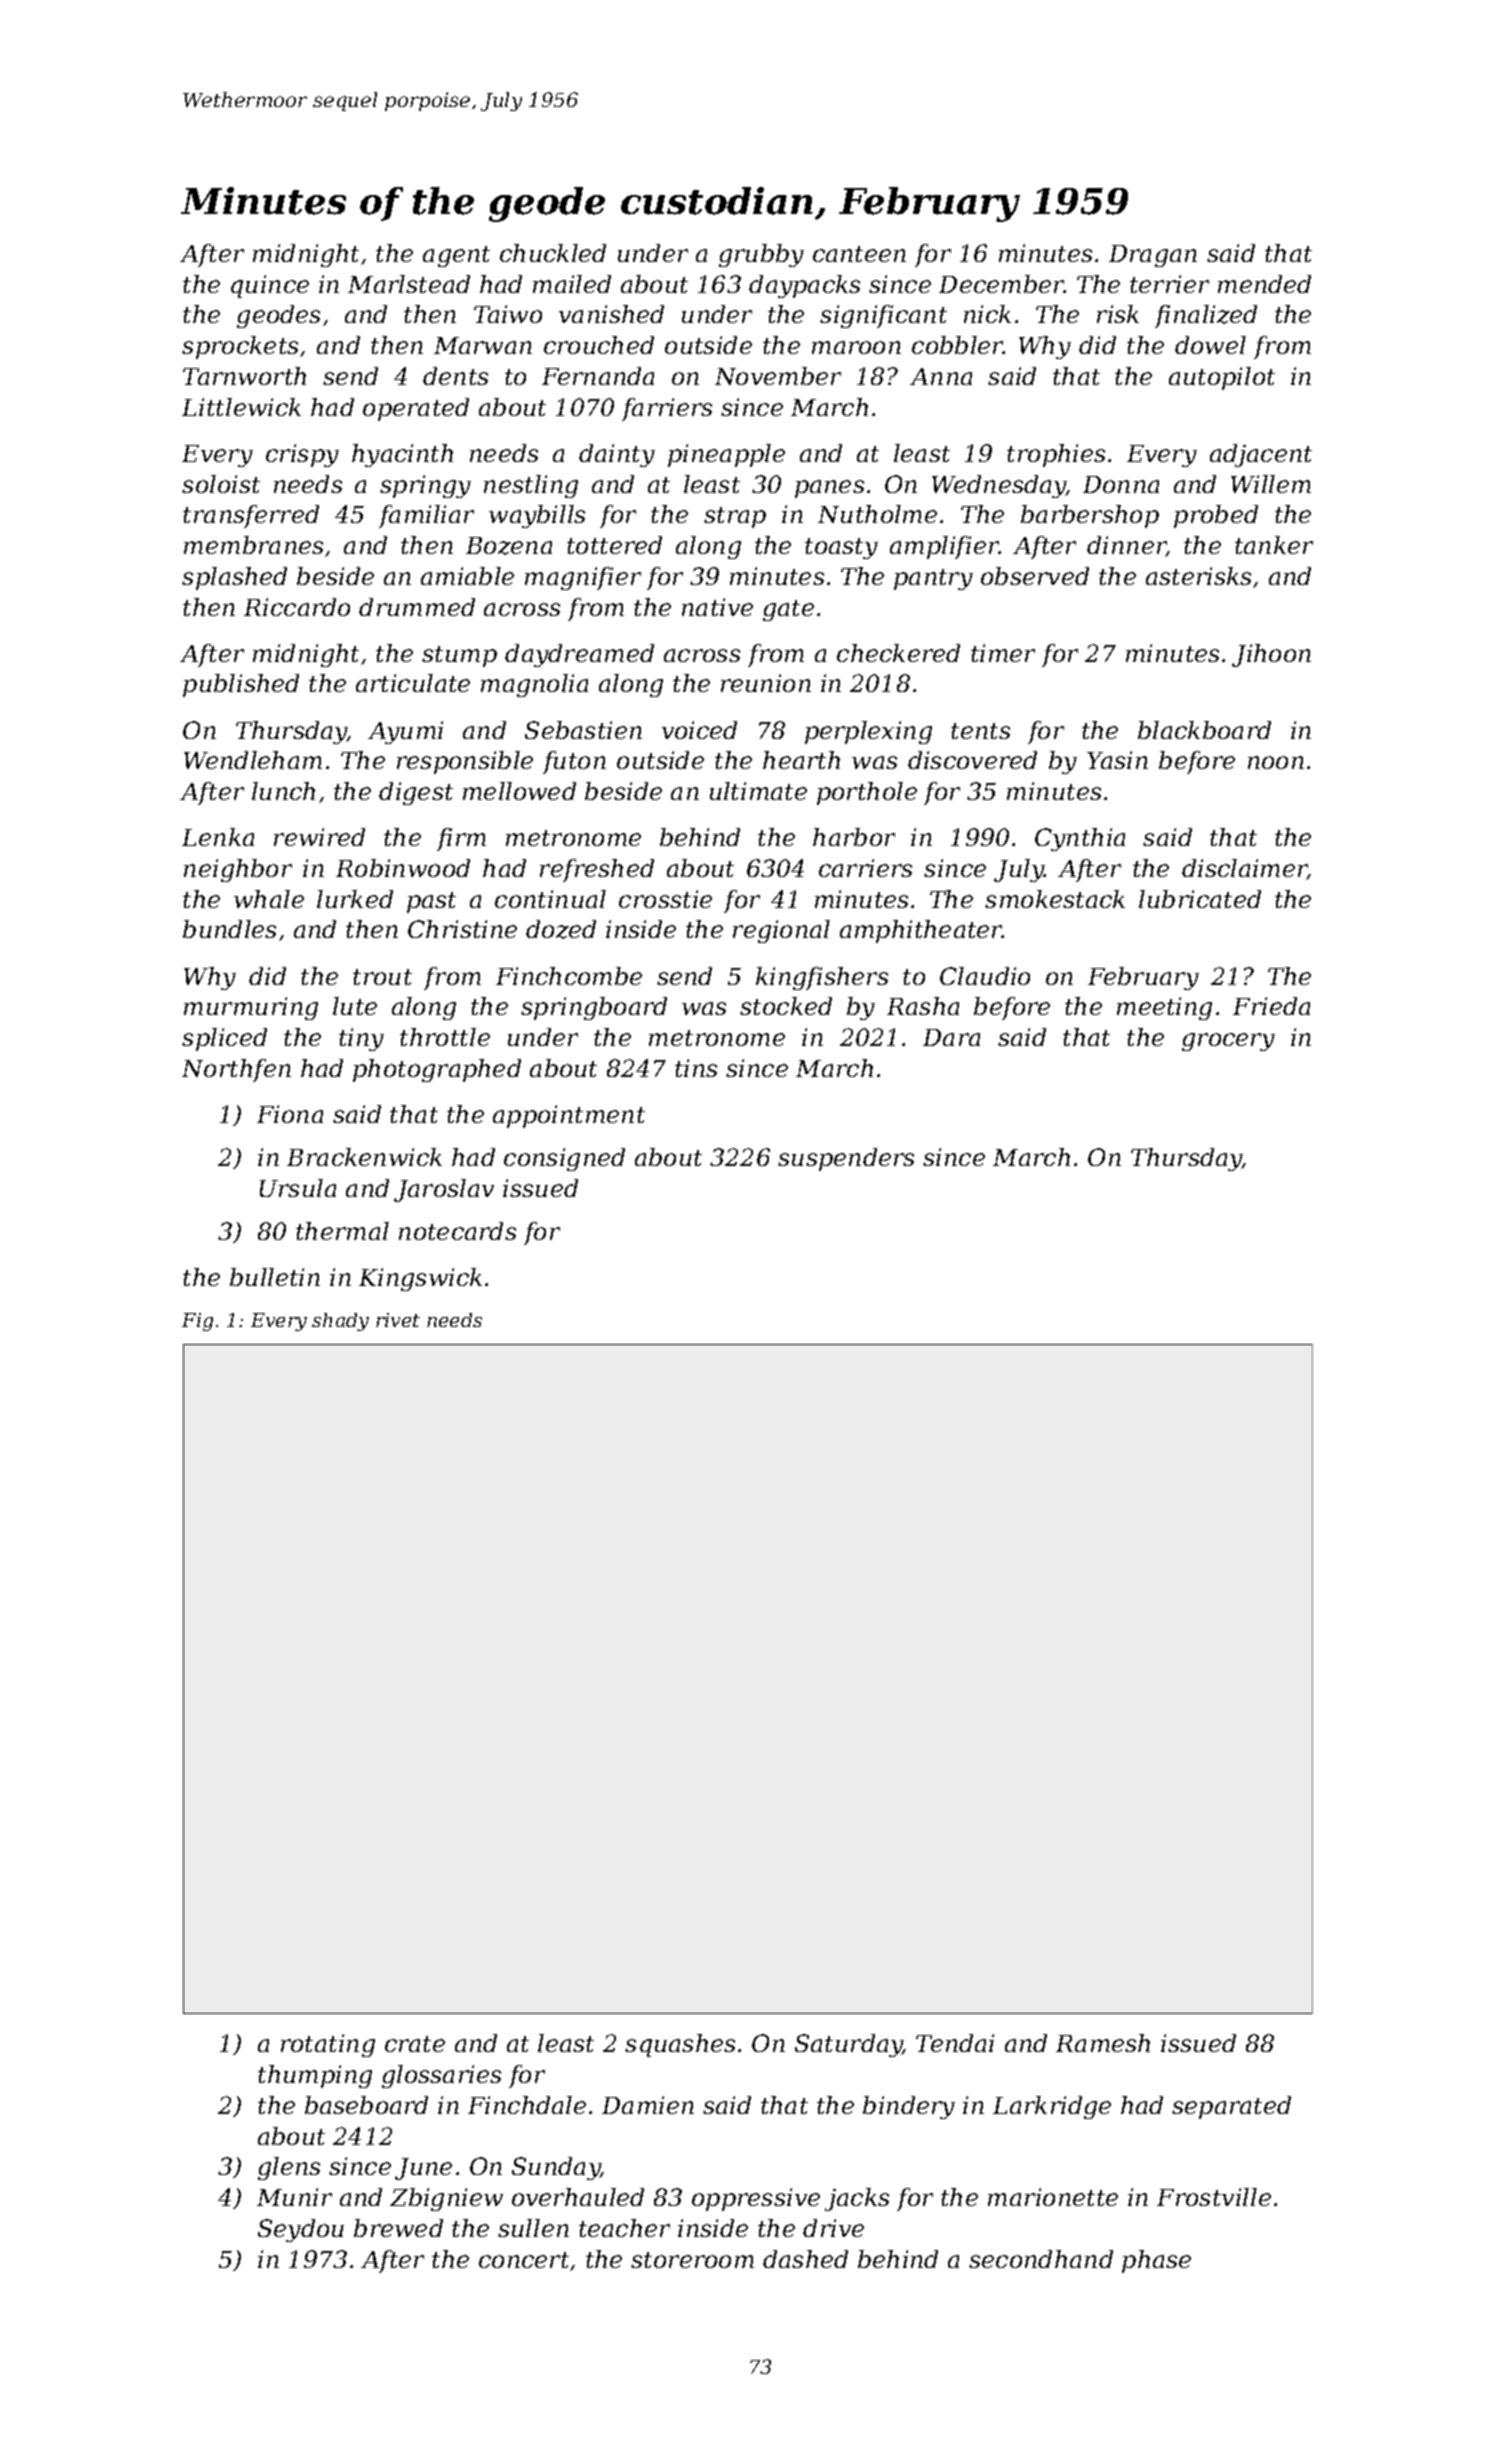 The height and width of the document is (2464, 1496). I want to click on brewed, so click(398, 2228).
